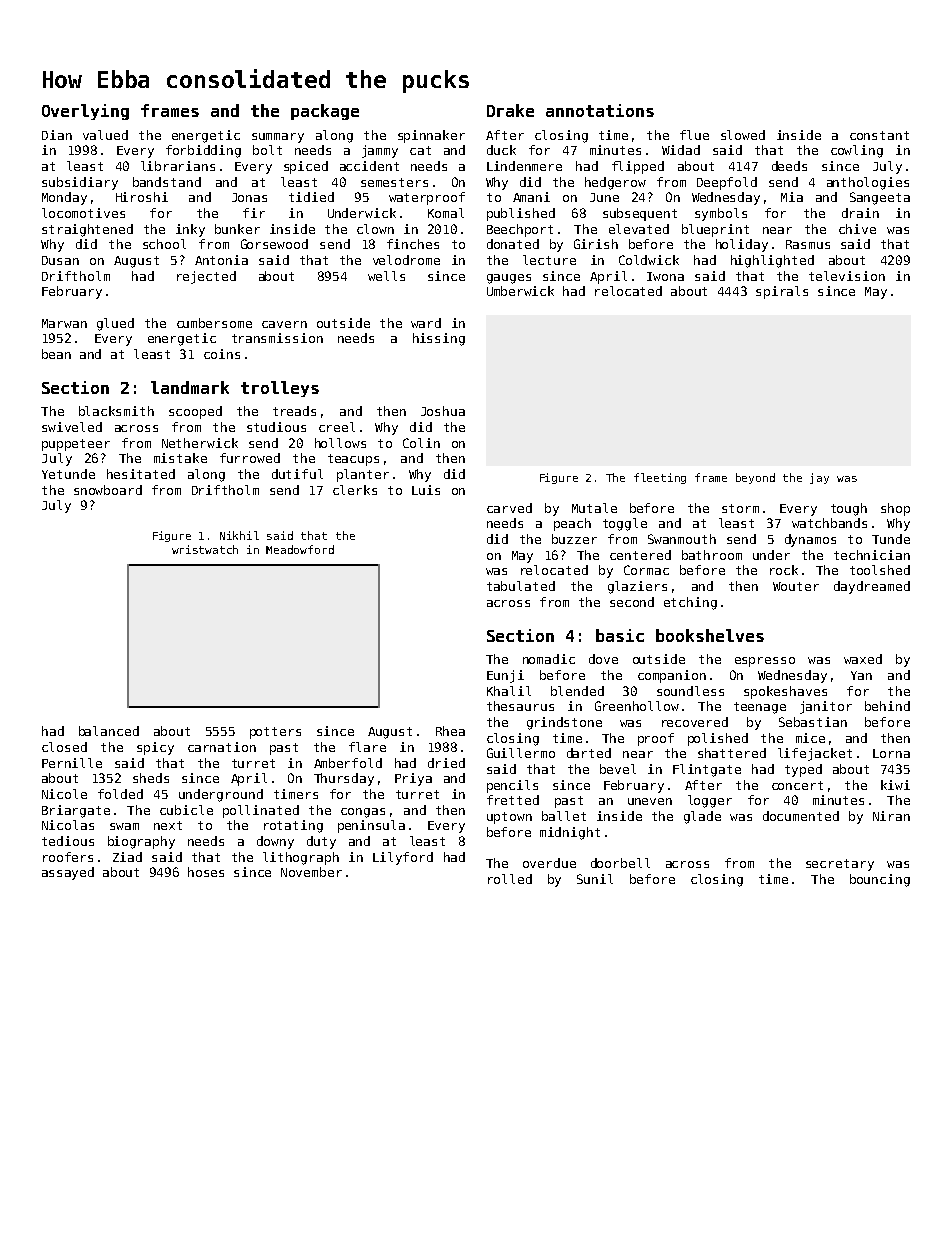 The image size is (952, 1233). What do you see at coordinates (72, 763) in the screenshot?
I see `Pernille` at bounding box center [72, 763].
